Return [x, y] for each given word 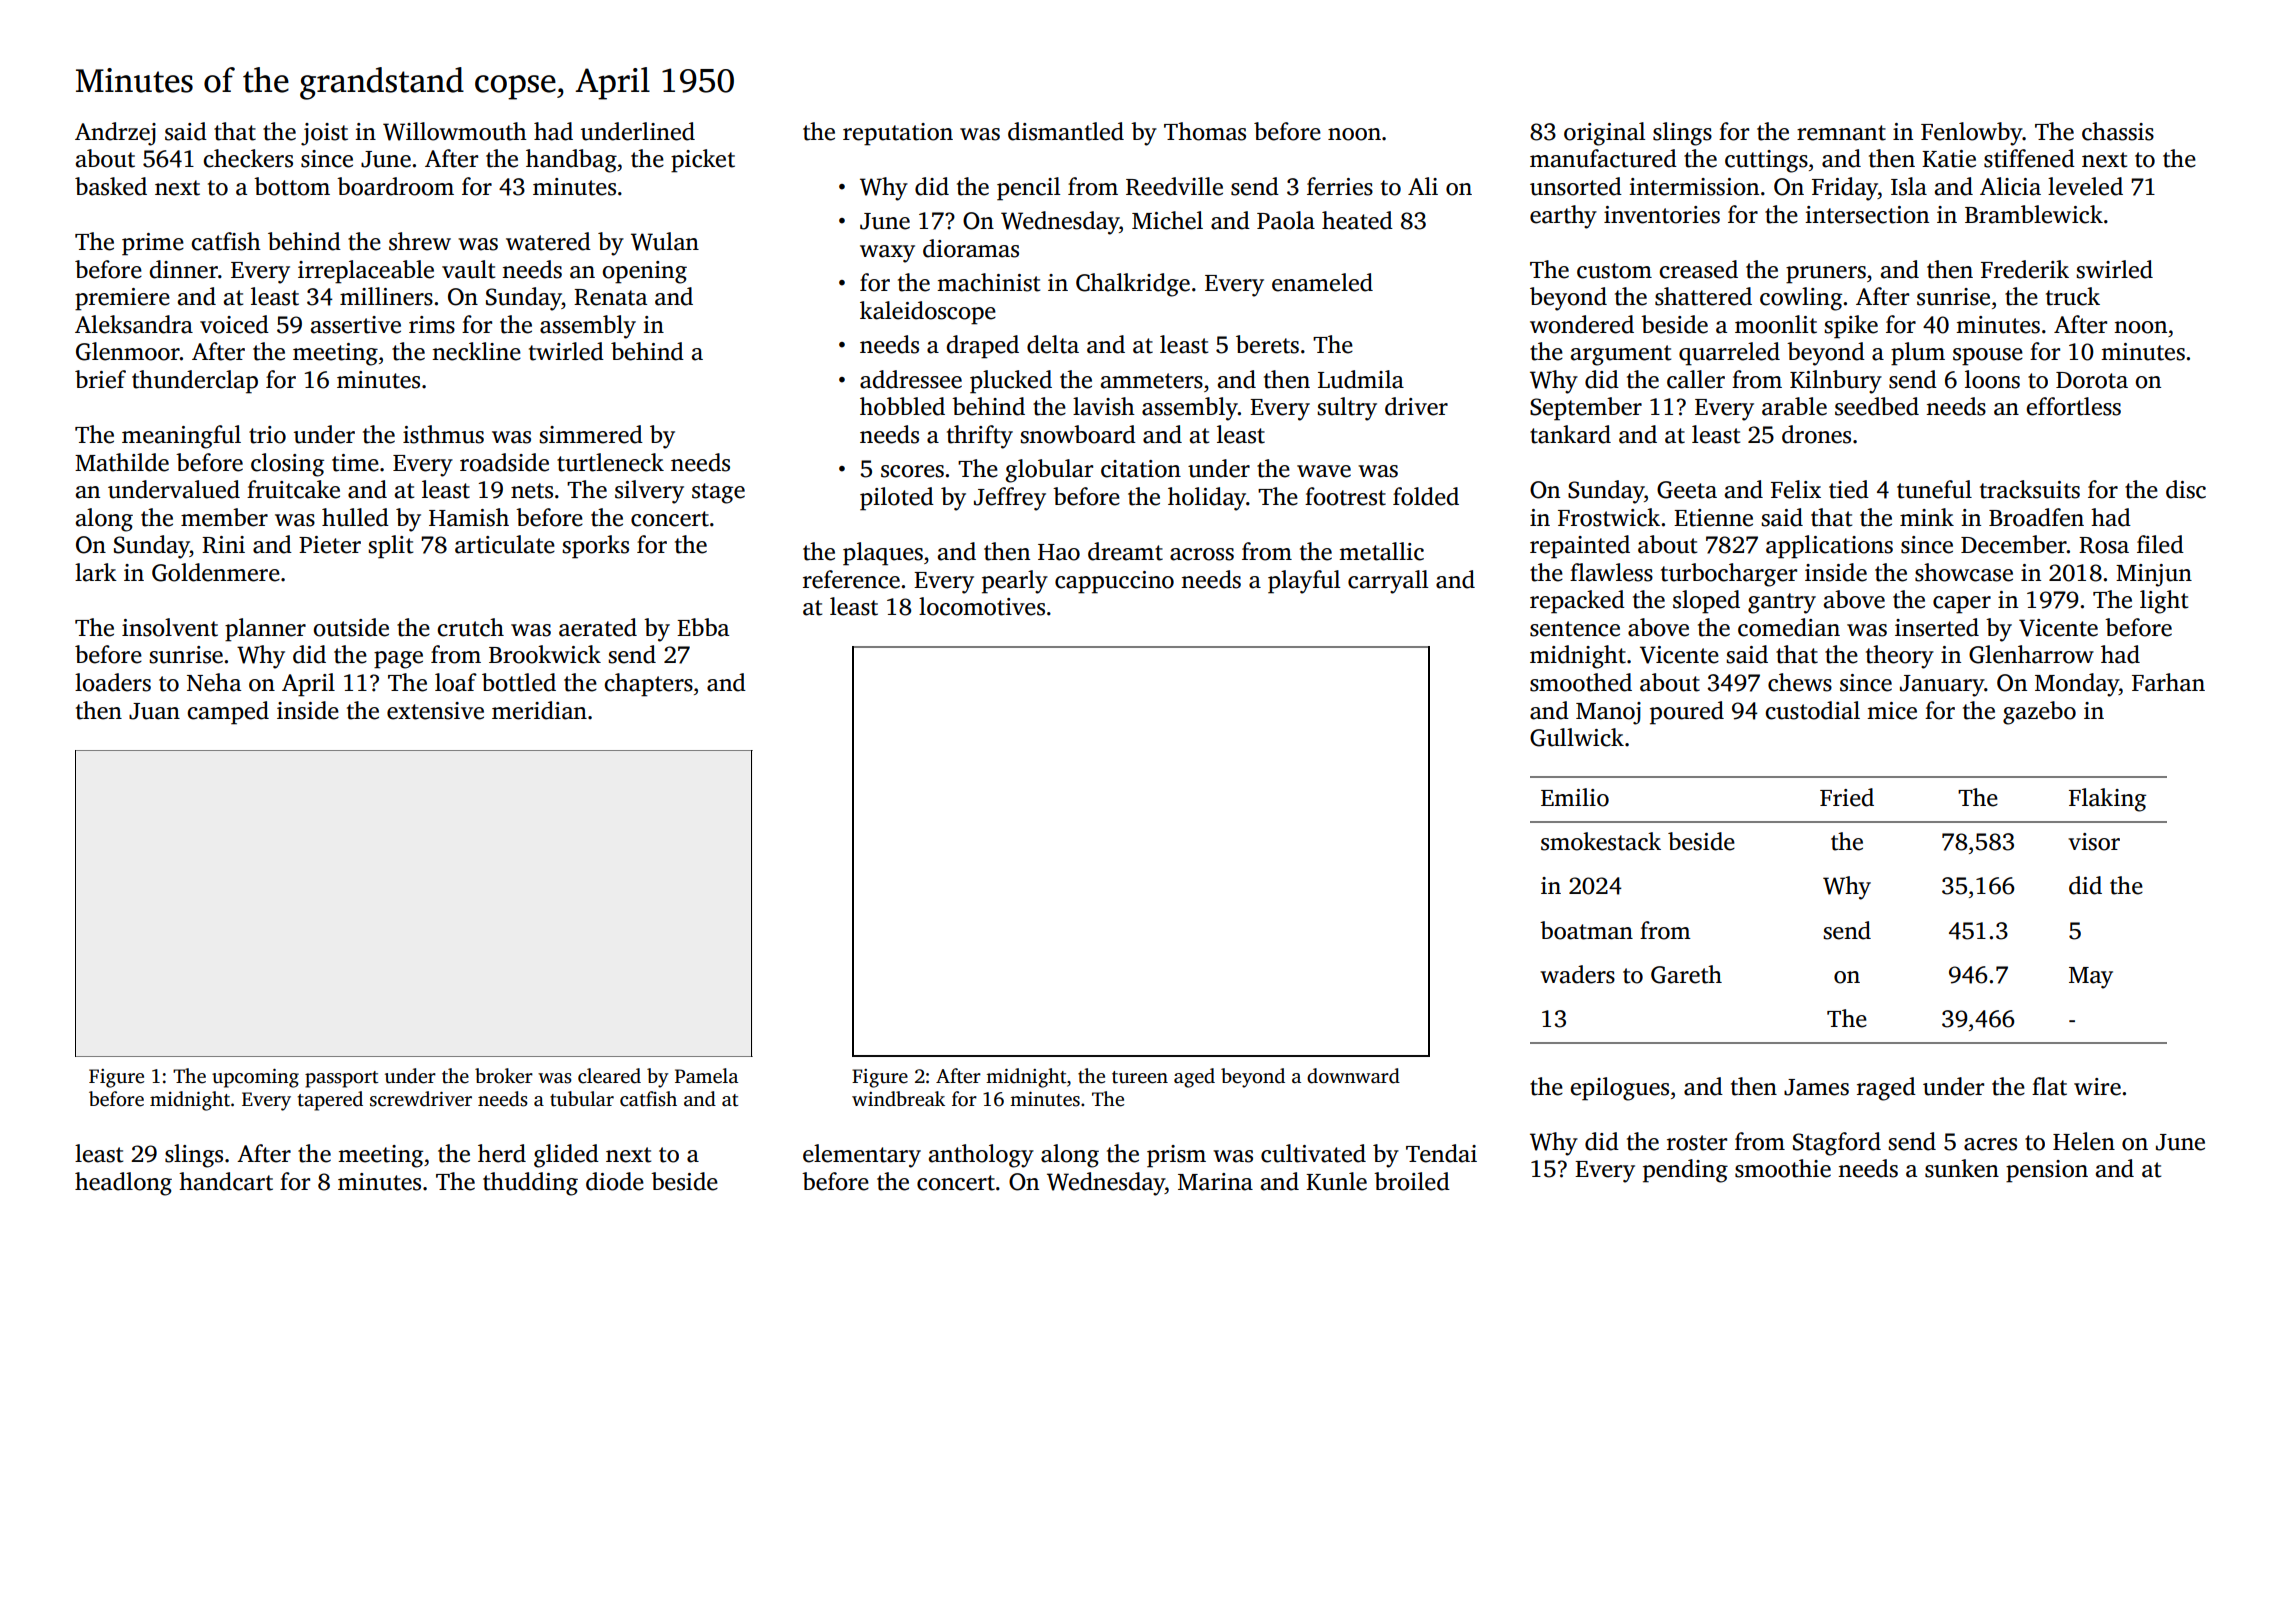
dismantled [1066, 131]
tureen [1140, 1077]
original [1604, 134]
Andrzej [115, 134]
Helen [2084, 1141]
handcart [226, 1181]
